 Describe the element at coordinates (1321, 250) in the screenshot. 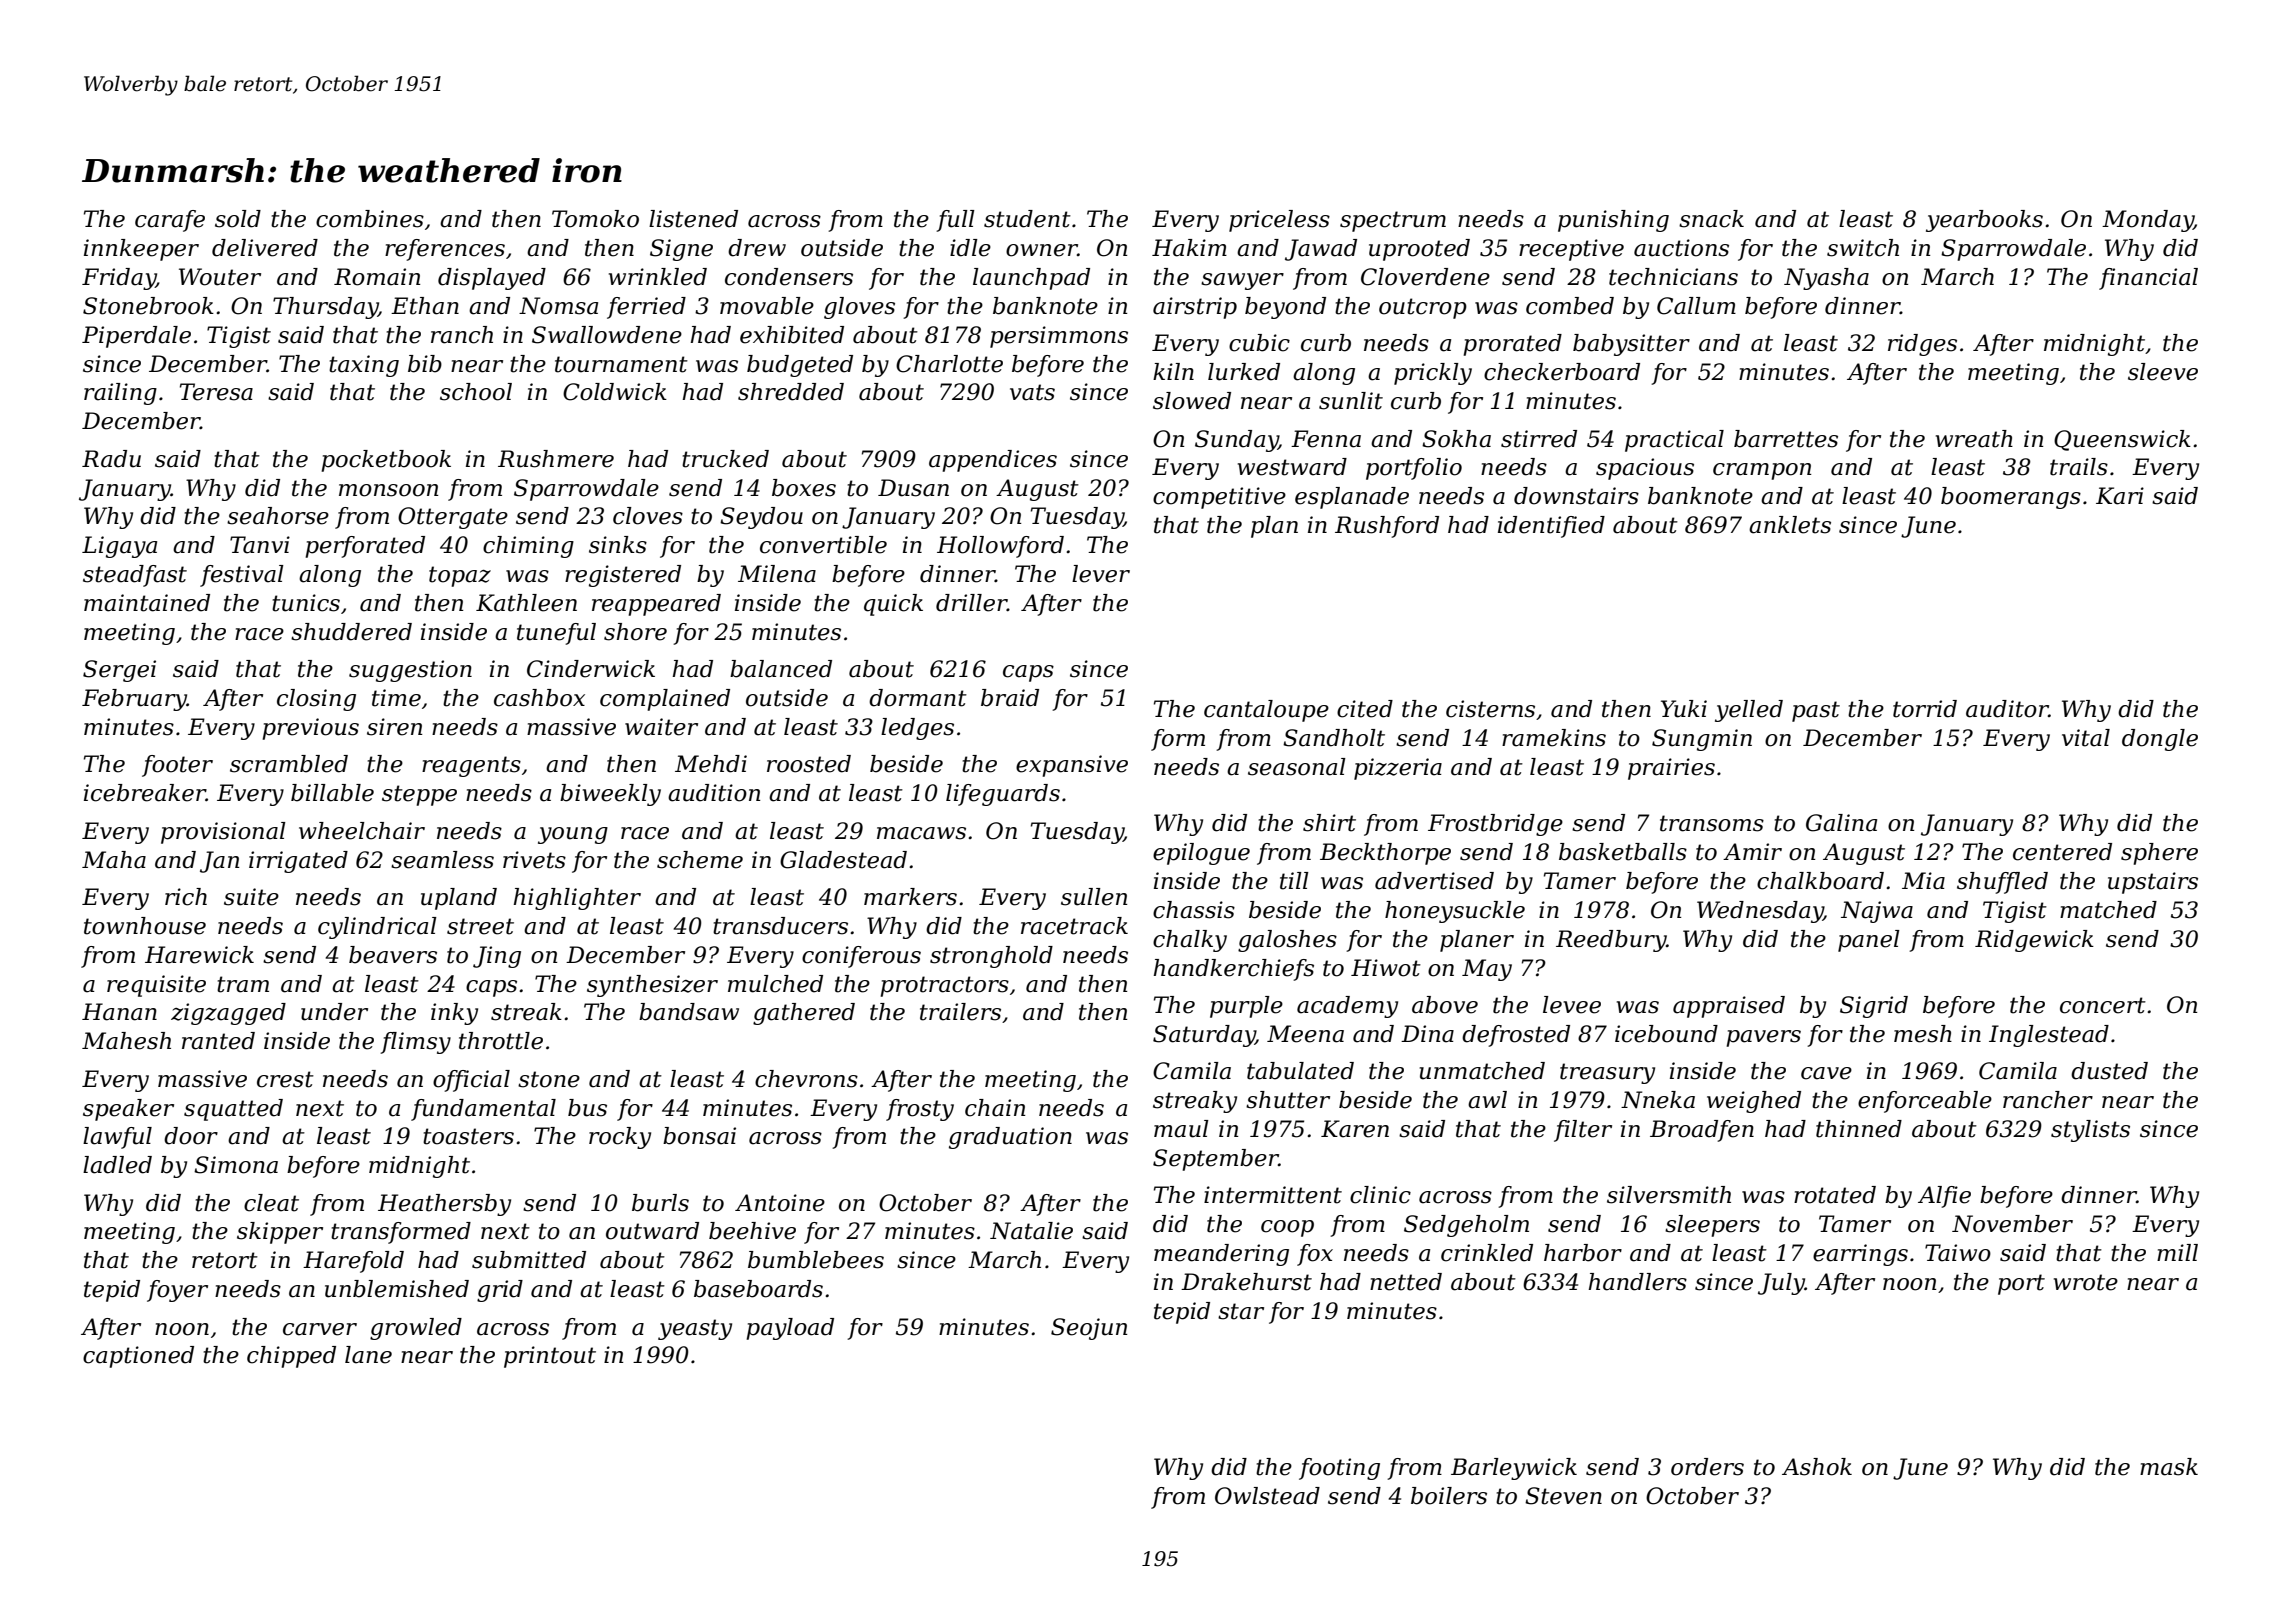

I see `Jawad` at that location.
